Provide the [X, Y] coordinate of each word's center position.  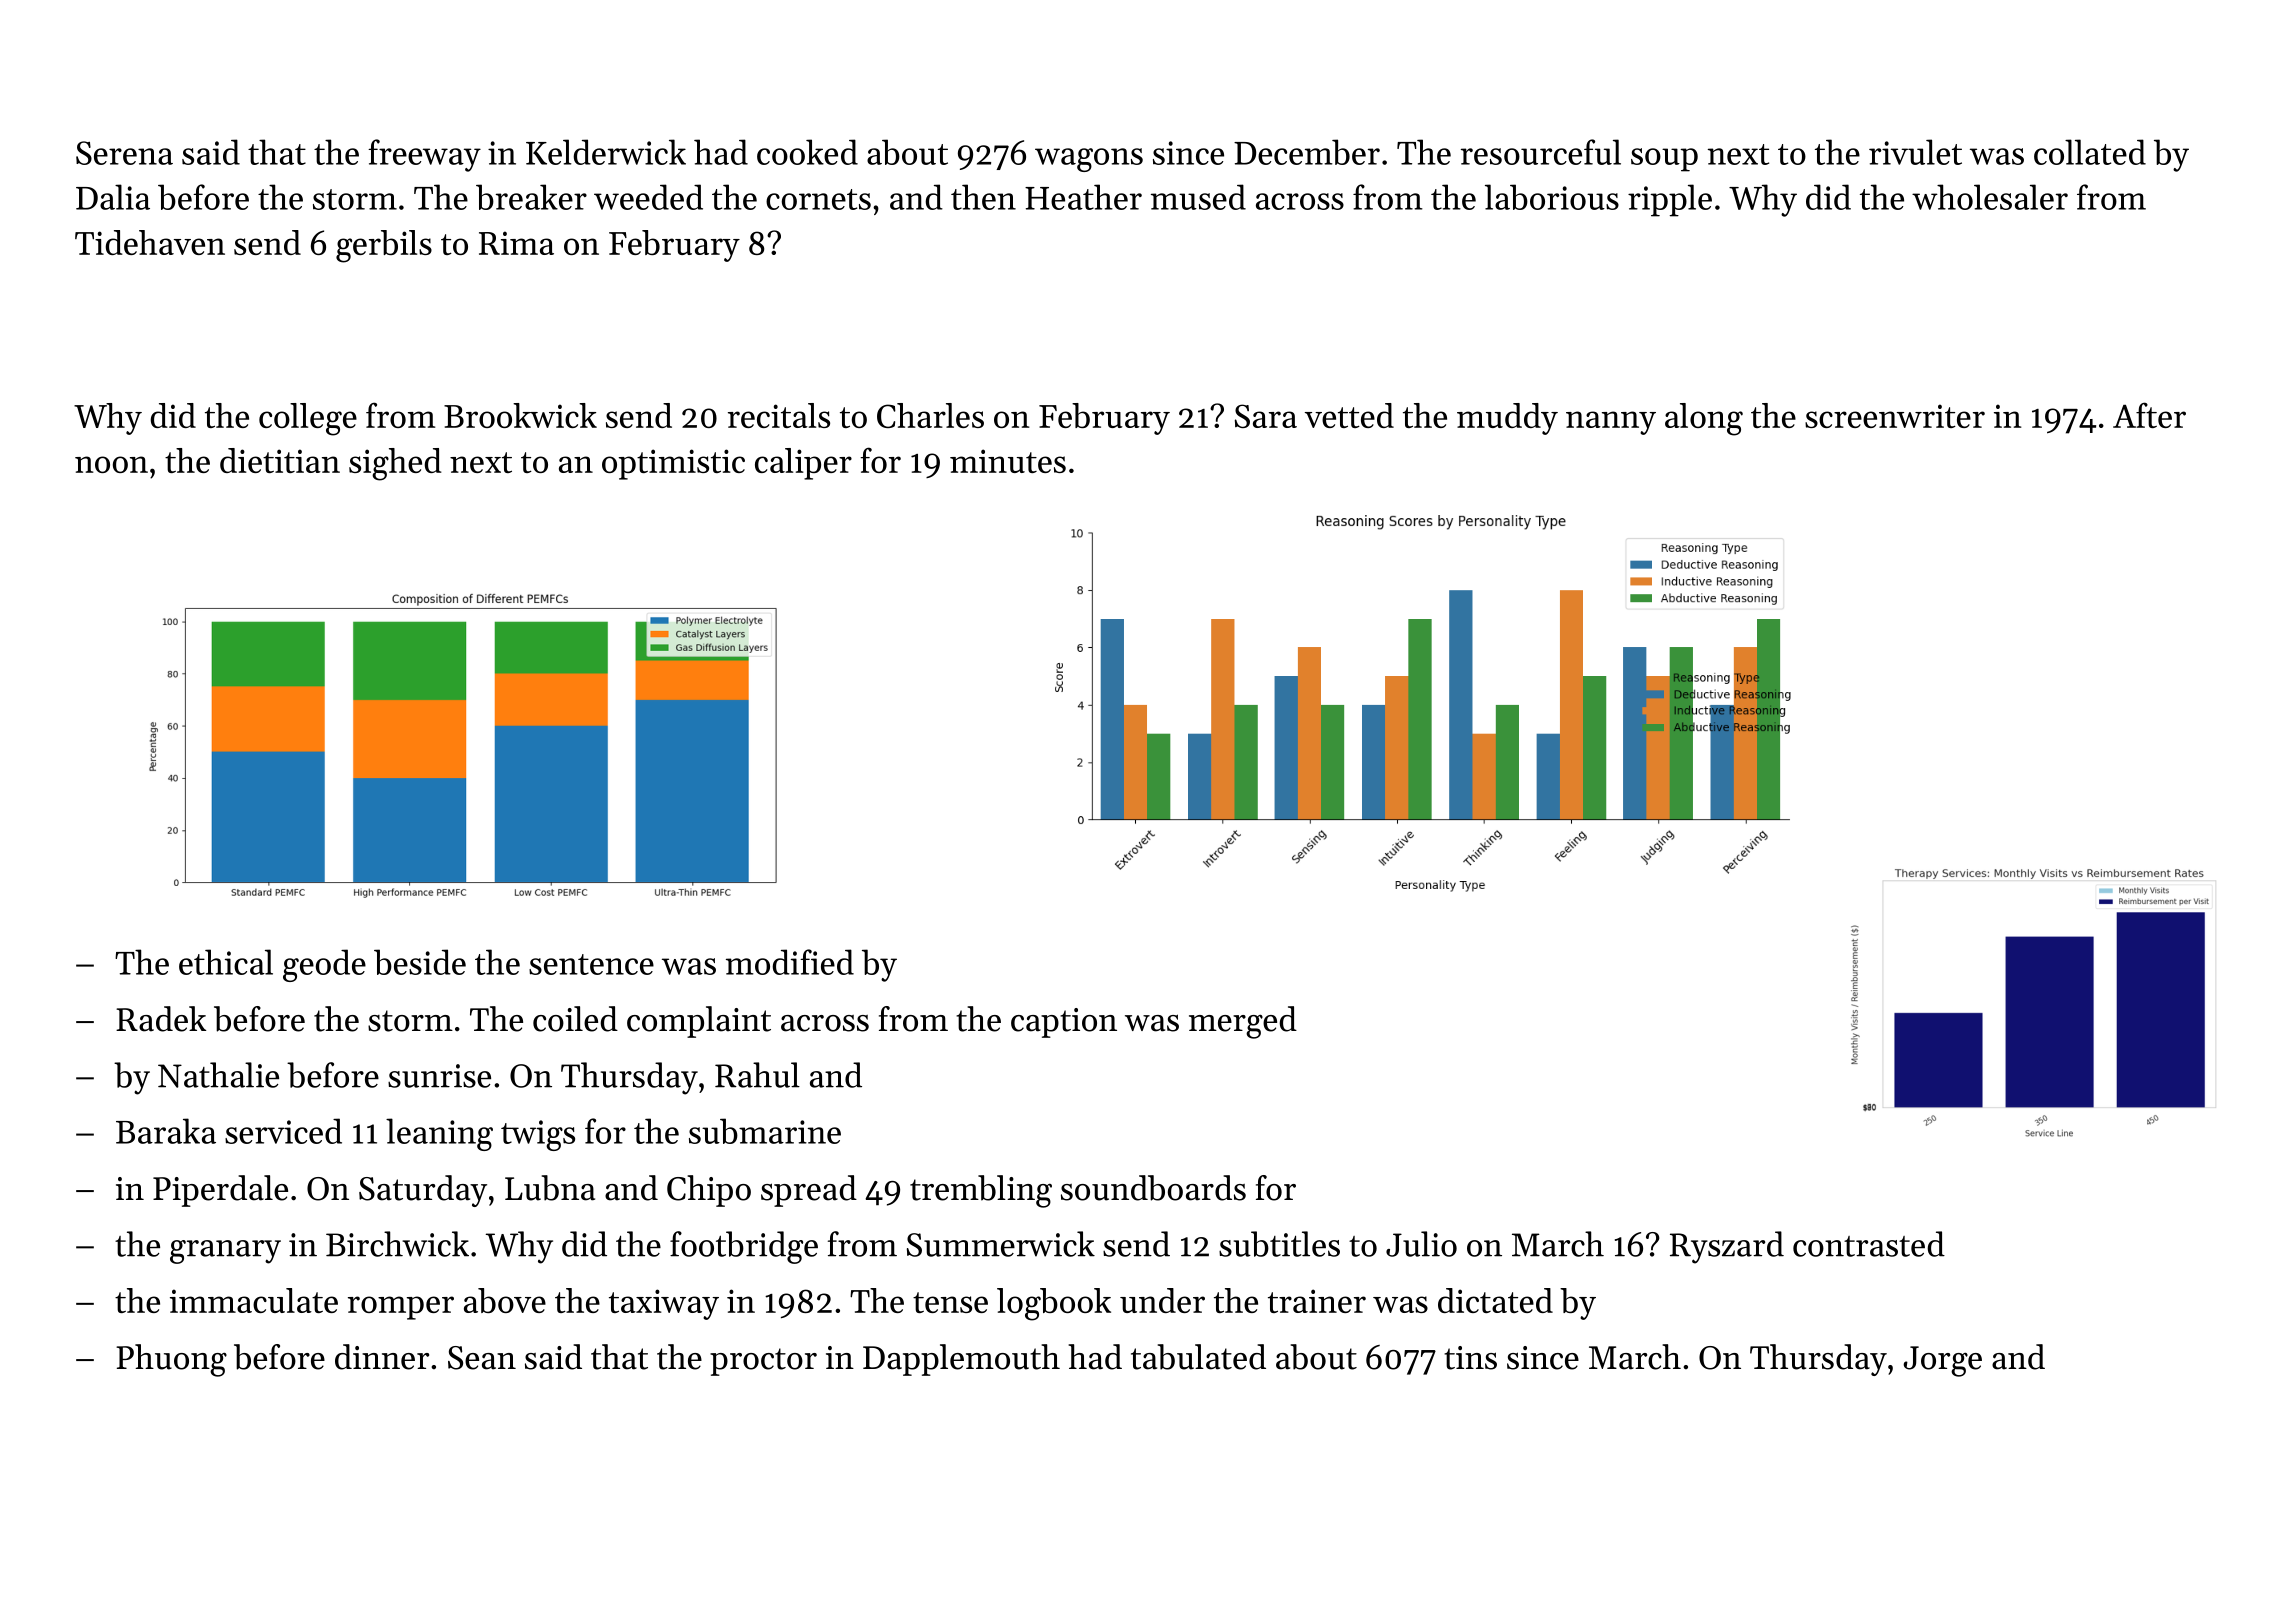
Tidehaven [150, 242]
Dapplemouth [961, 1360]
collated [2090, 152]
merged [1243, 1022]
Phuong [171, 1360]
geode [324, 965]
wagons [1089, 160]
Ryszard [1727, 1247]
